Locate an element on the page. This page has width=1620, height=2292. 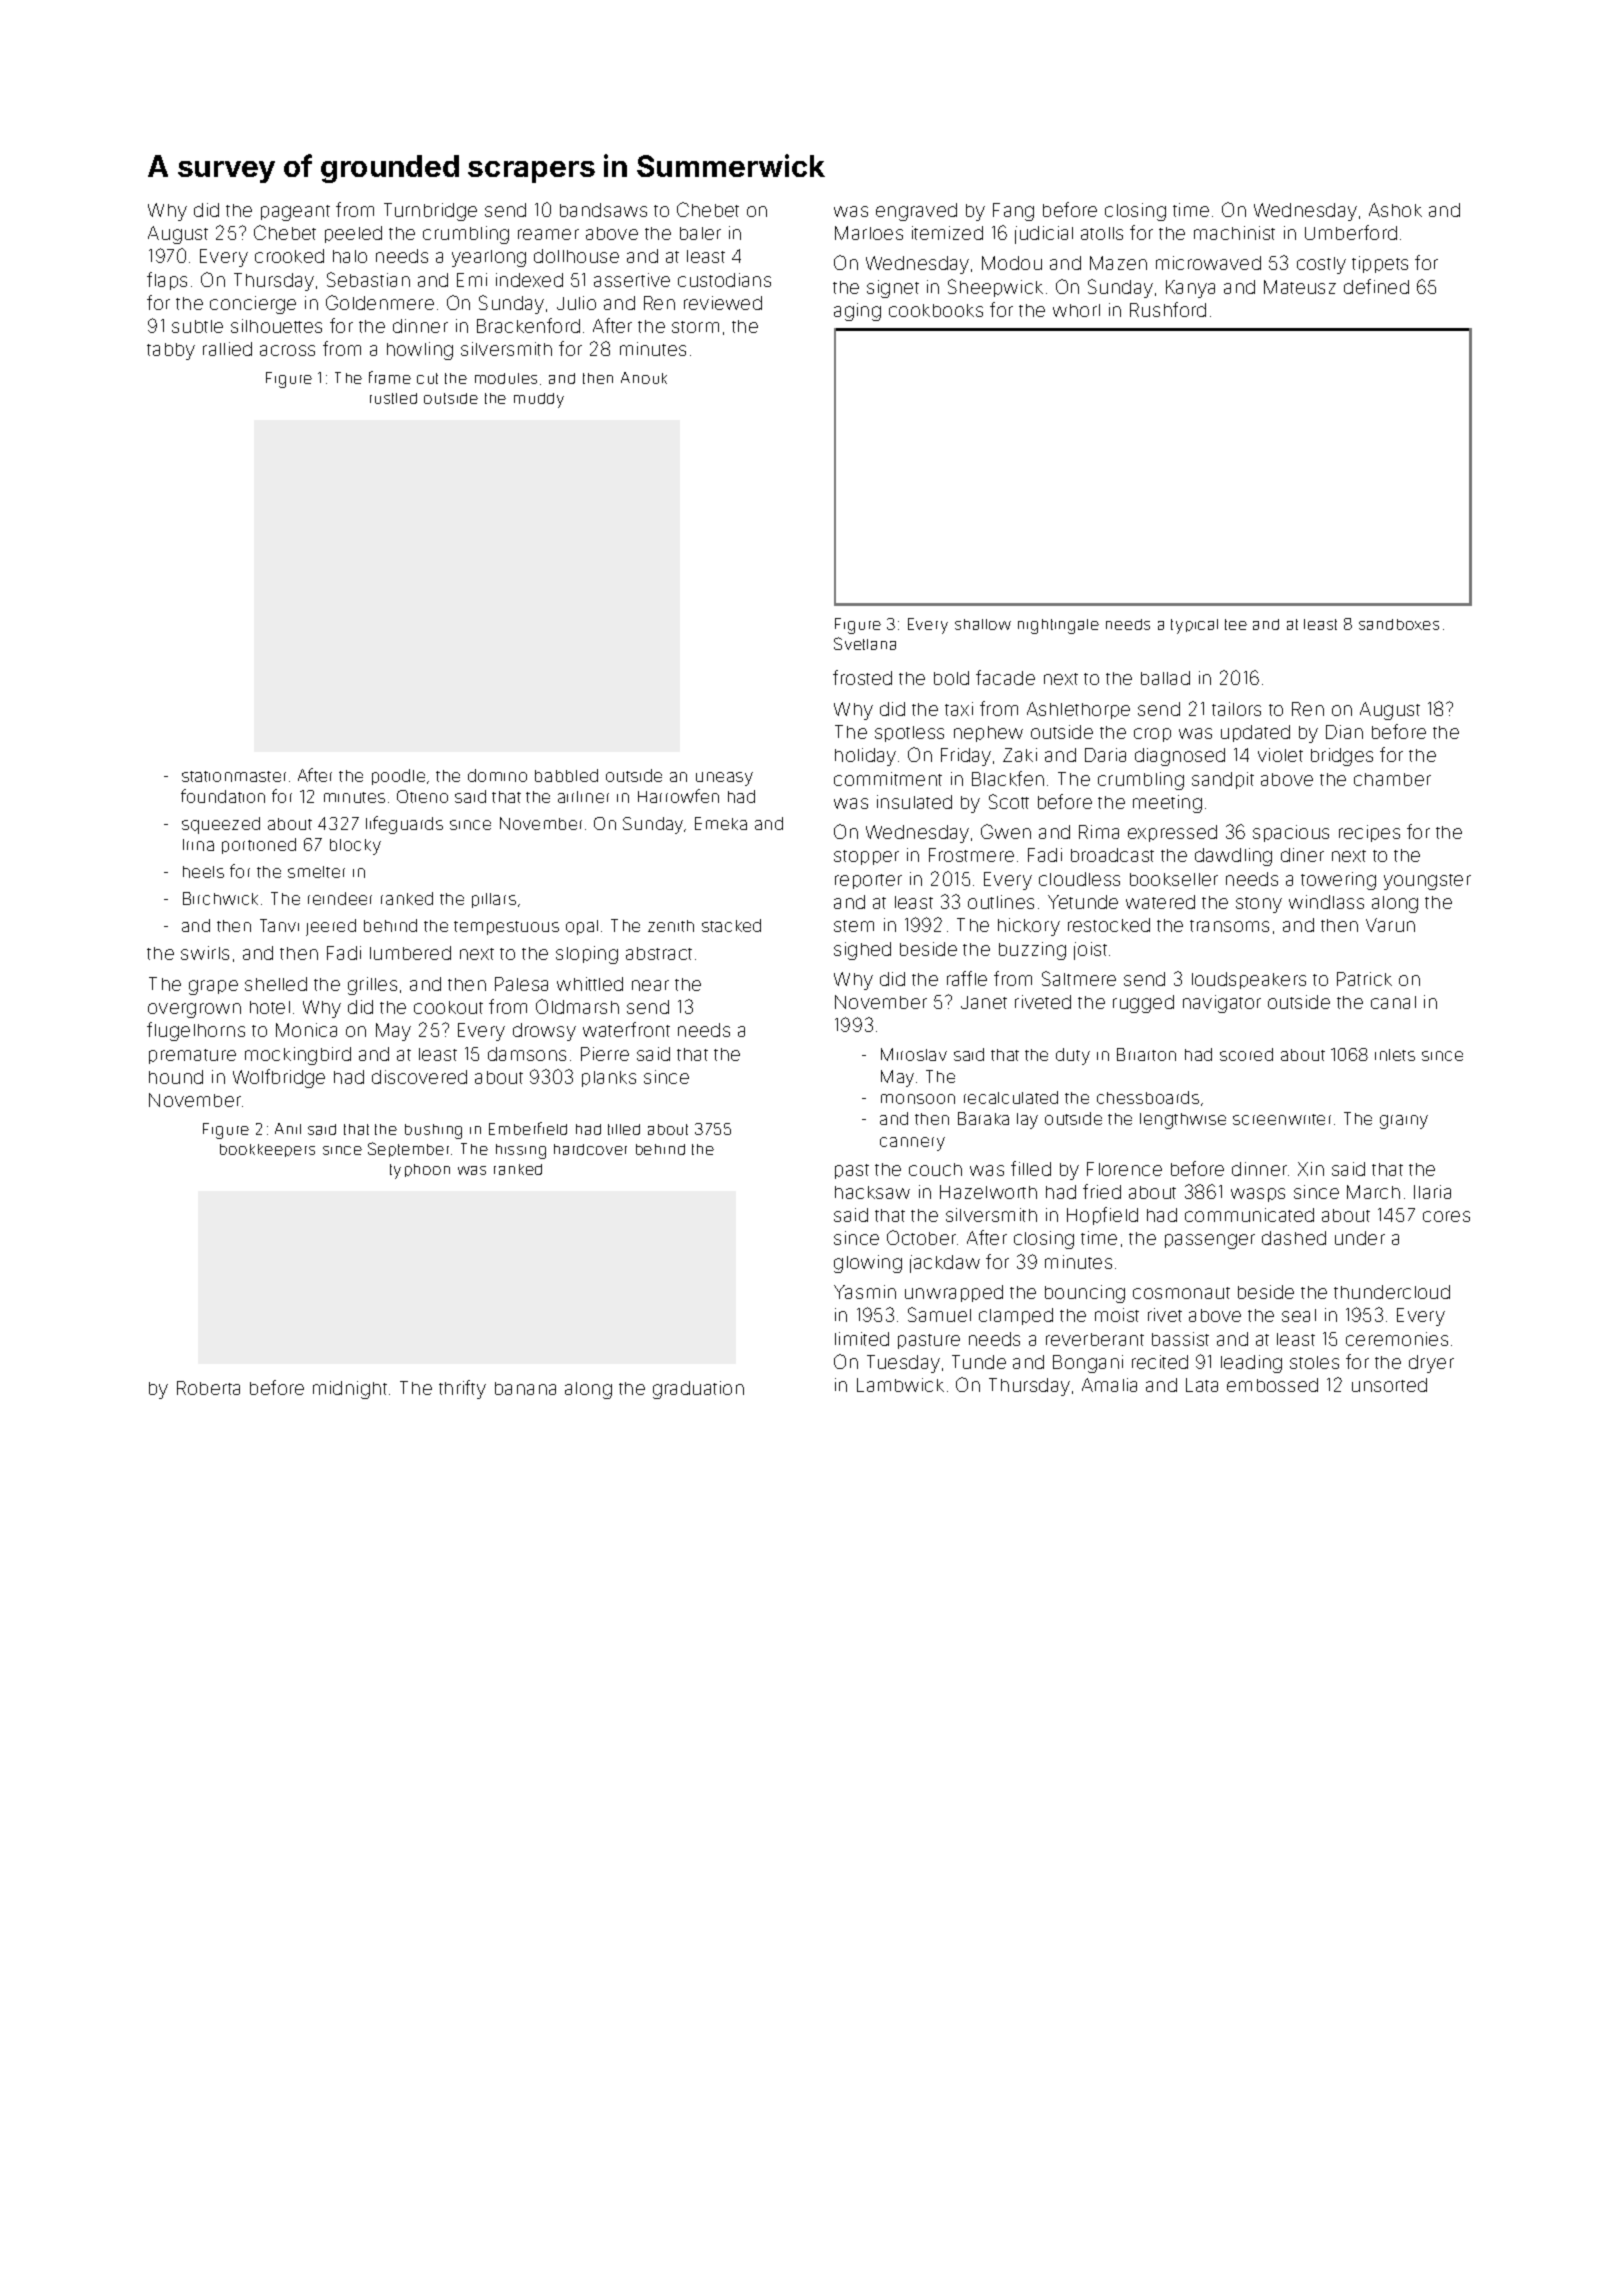
poodle is located at coordinates (398, 777).
